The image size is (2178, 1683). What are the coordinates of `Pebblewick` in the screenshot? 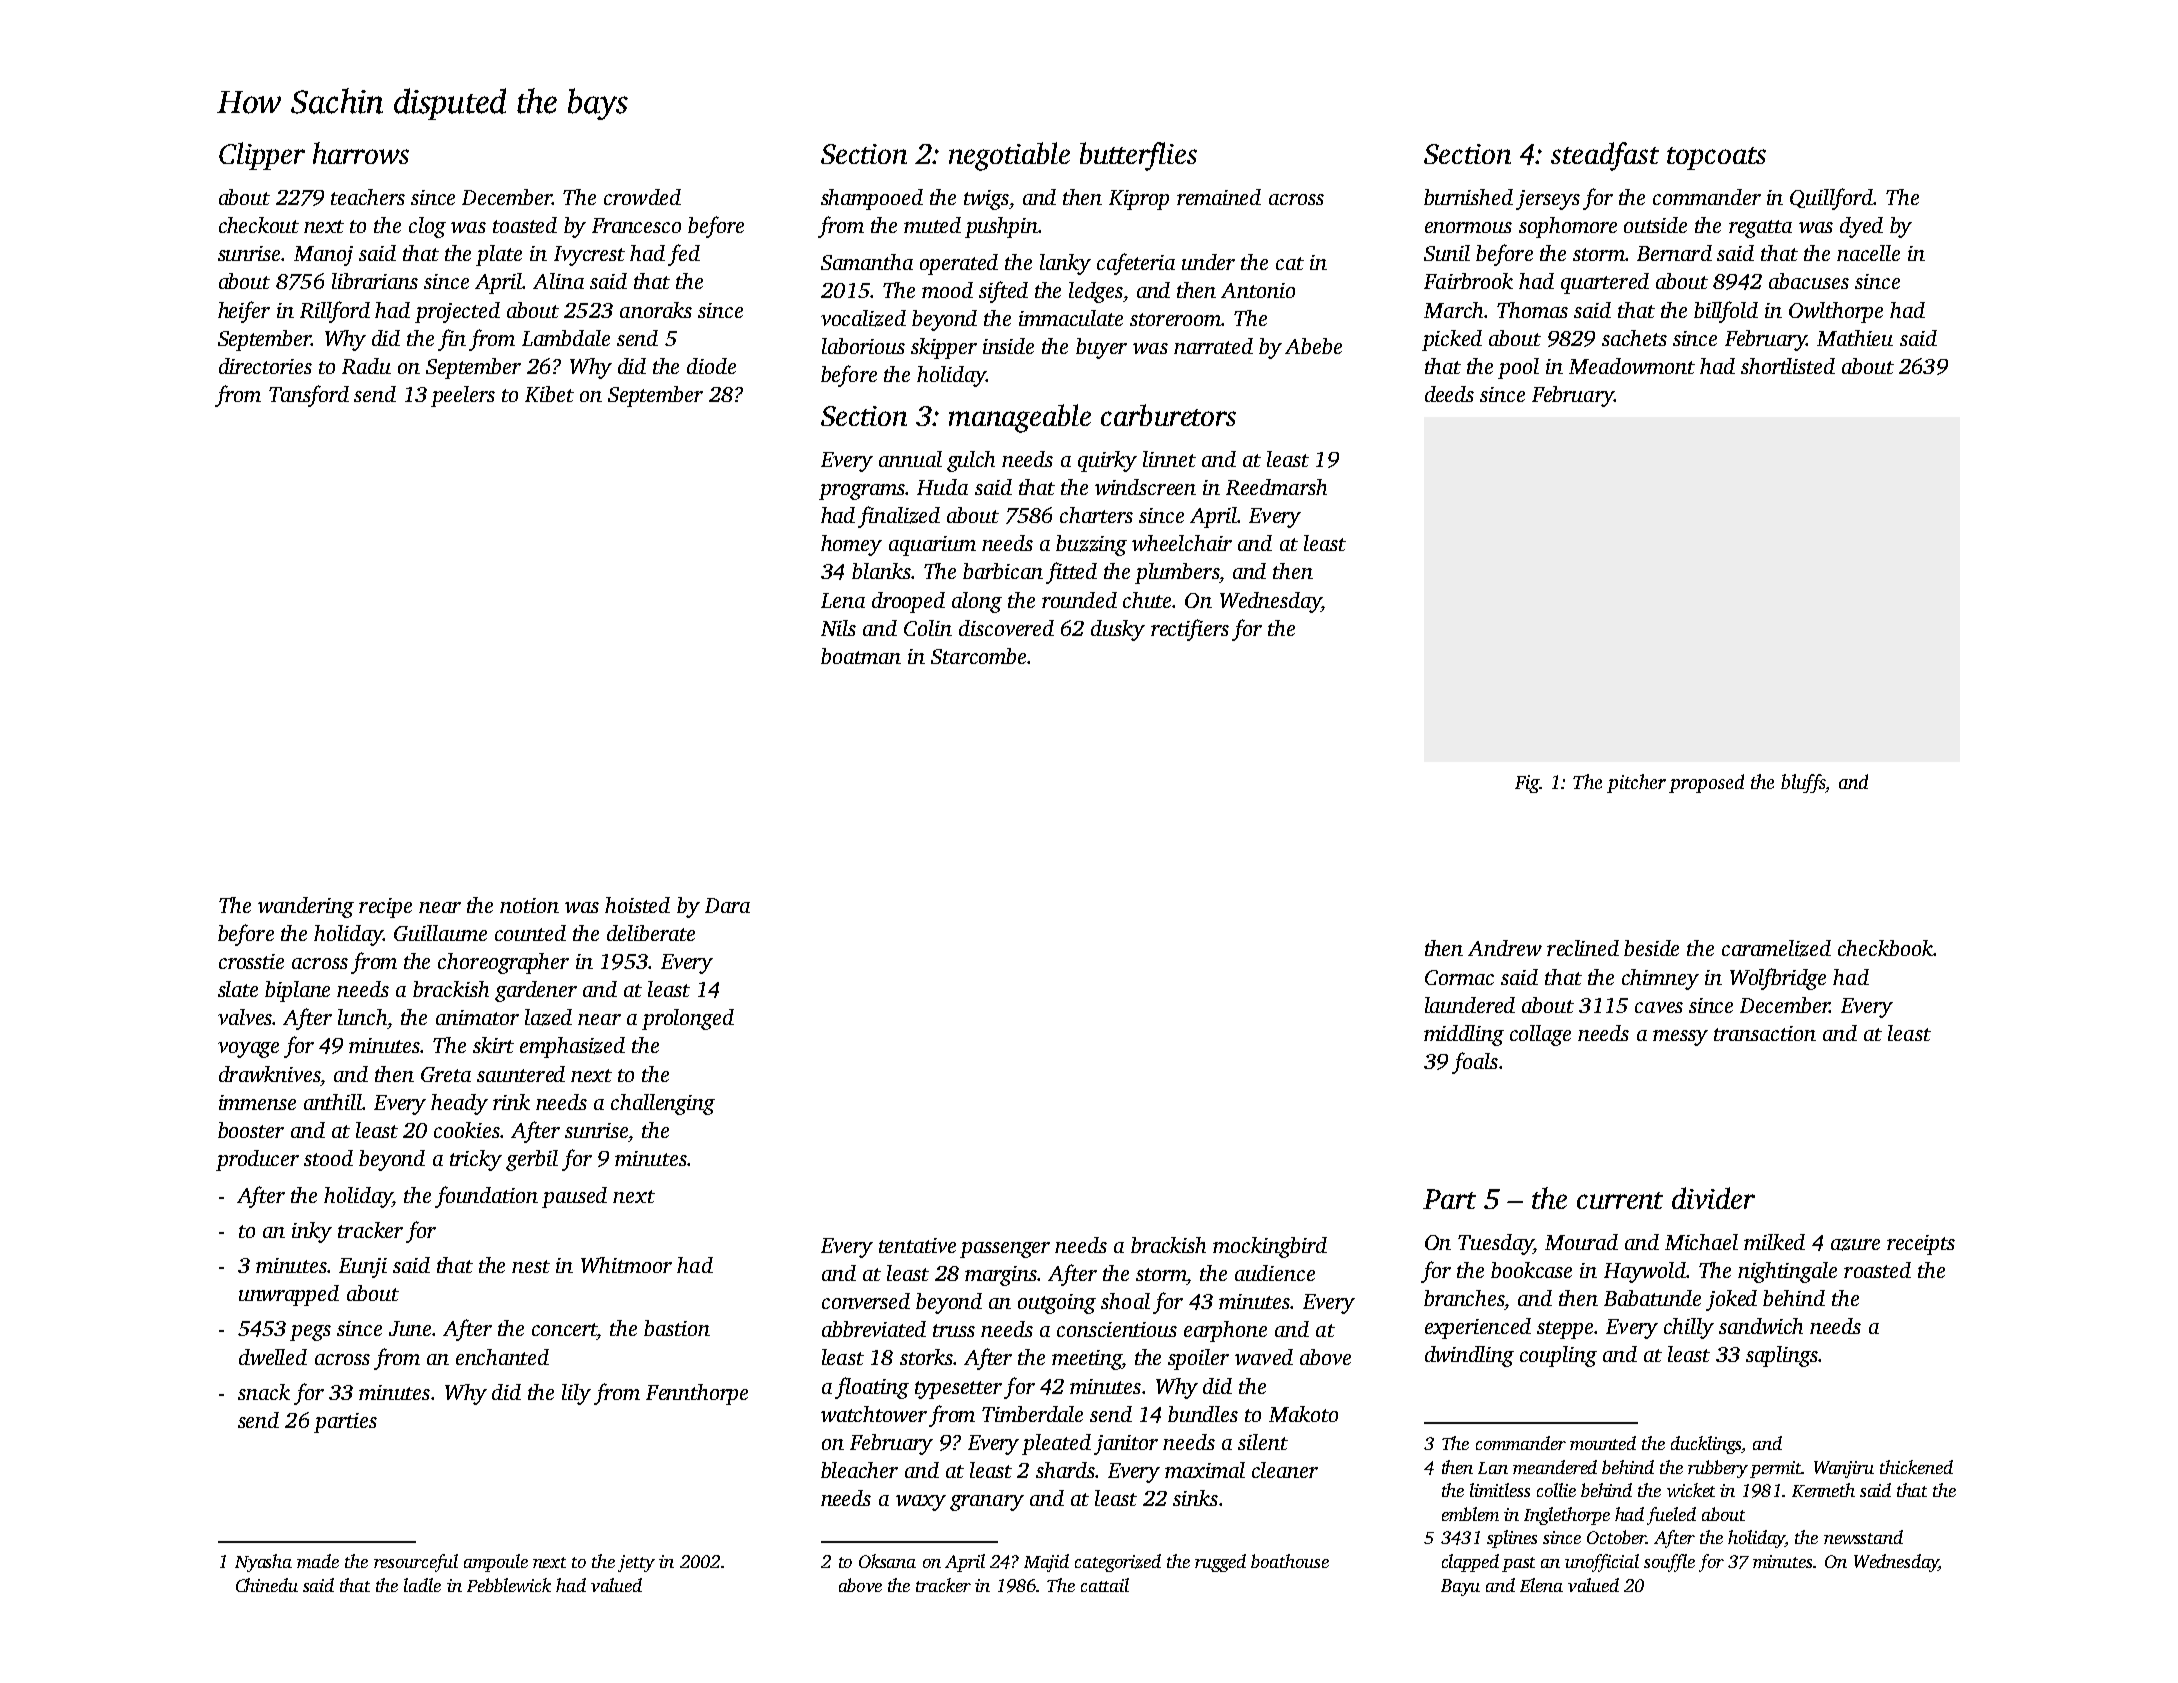 It's located at (509, 1585).
